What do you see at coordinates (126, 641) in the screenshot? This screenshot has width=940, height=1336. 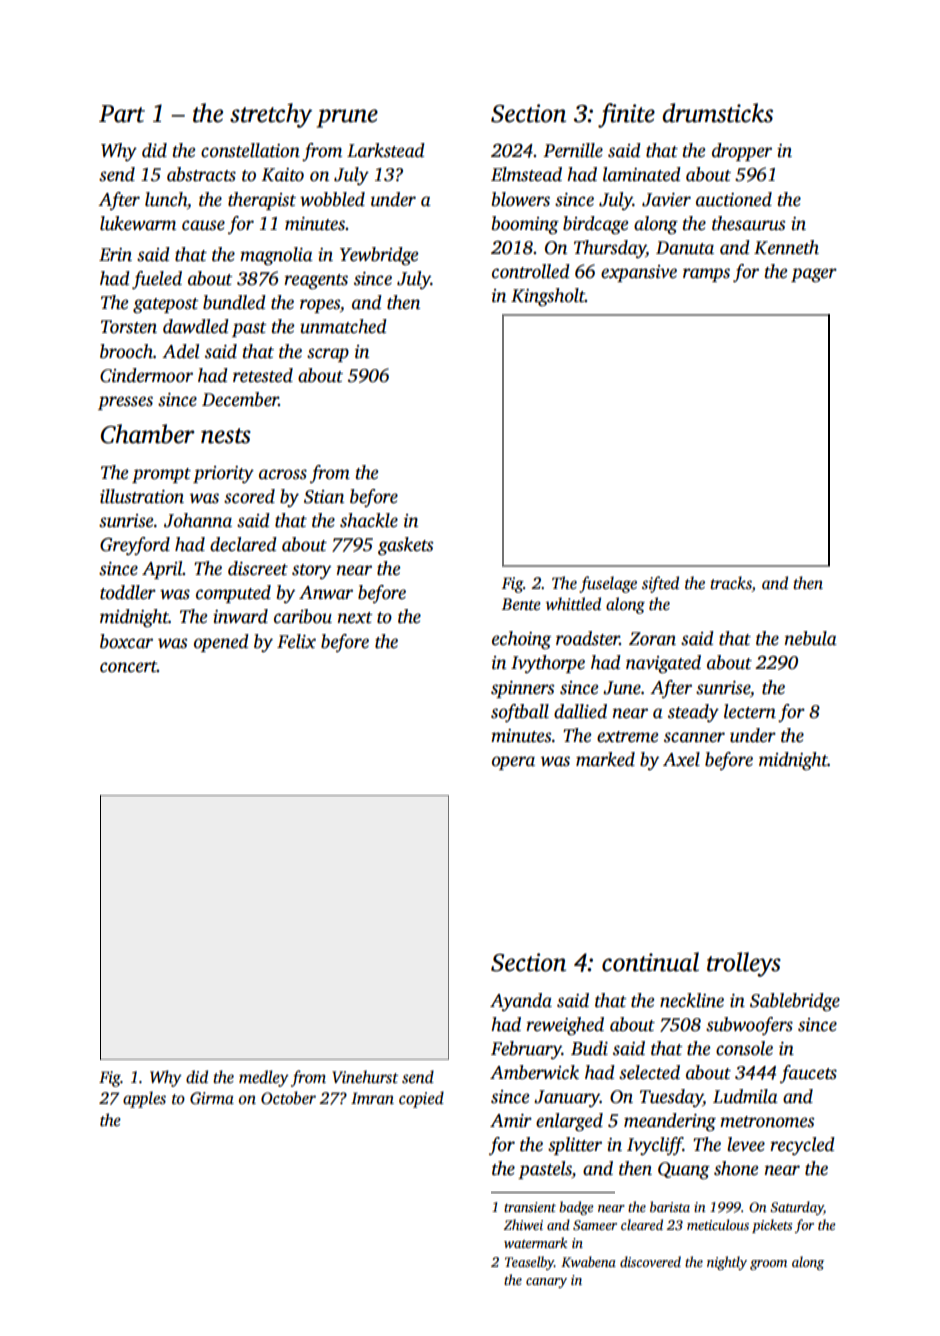 I see `boxcar` at bounding box center [126, 641].
